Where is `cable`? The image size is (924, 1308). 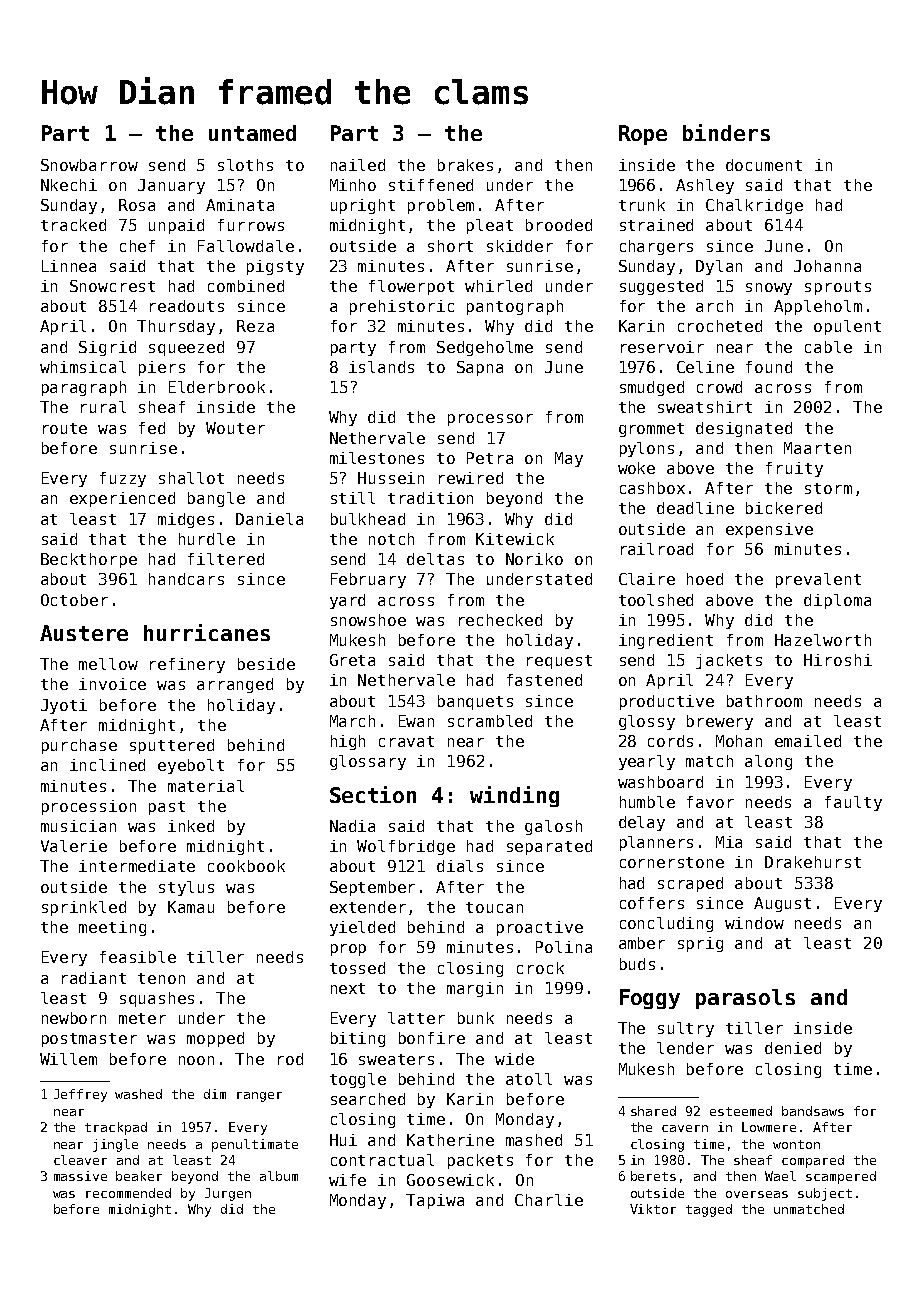 cable is located at coordinates (828, 347).
